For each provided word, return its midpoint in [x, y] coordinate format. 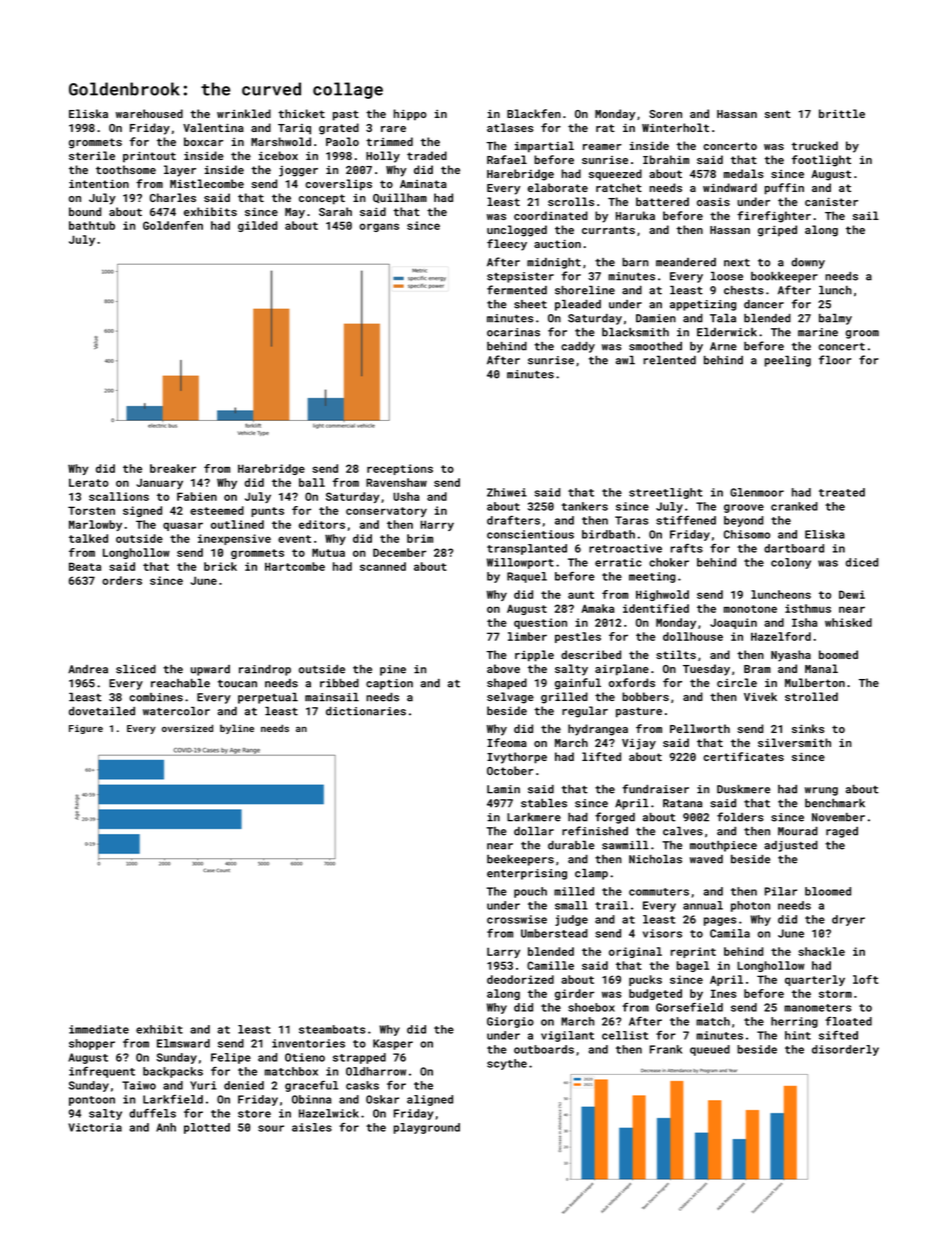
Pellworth [700, 728]
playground [427, 1128]
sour [271, 1128]
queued [710, 1050]
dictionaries [366, 711]
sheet [530, 304]
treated [842, 492]
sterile [92, 155]
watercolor [176, 711]
